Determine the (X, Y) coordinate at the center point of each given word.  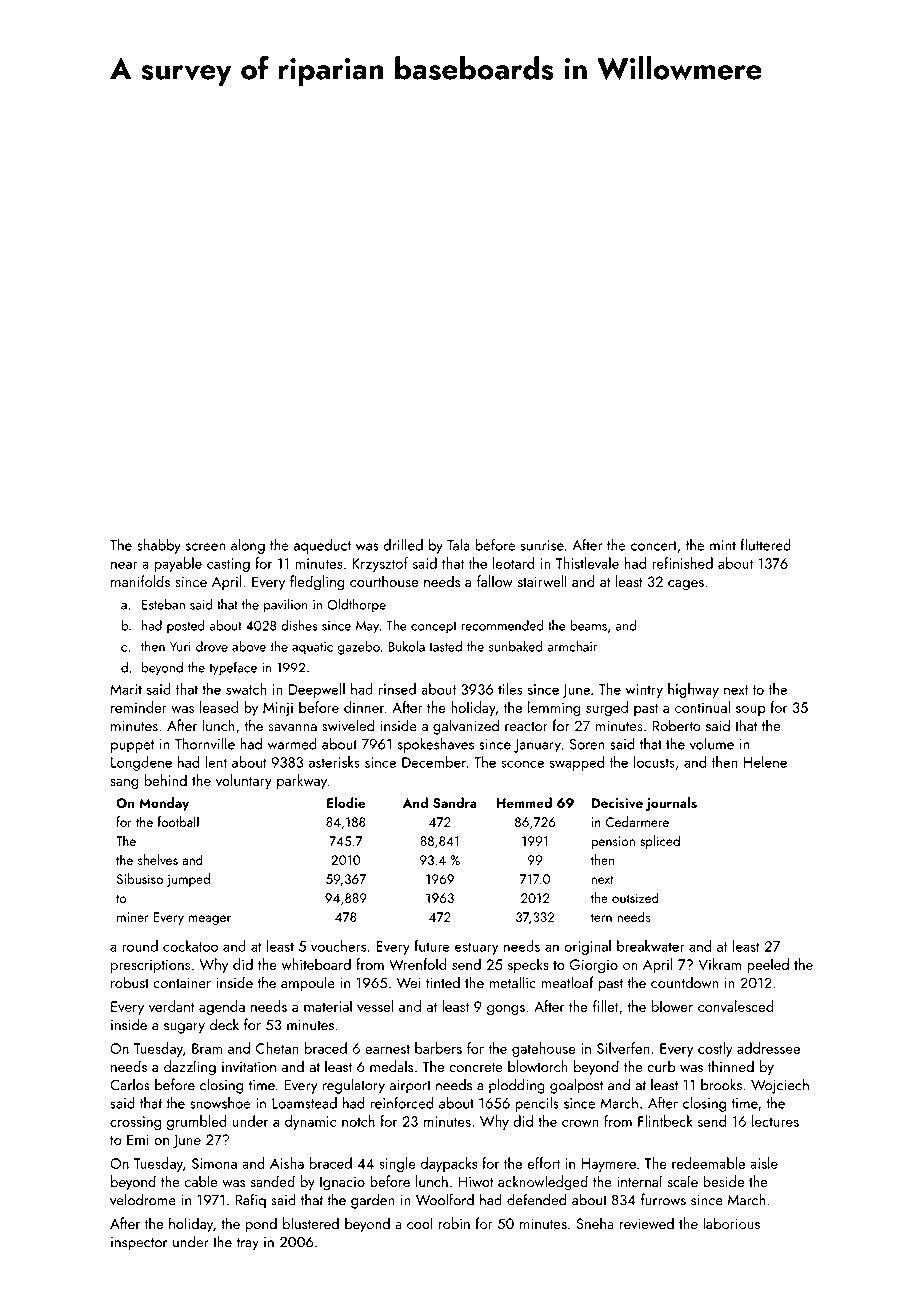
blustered (311, 1223)
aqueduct (322, 546)
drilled (403, 545)
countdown (684, 982)
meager (210, 920)
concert (654, 546)
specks (528, 965)
